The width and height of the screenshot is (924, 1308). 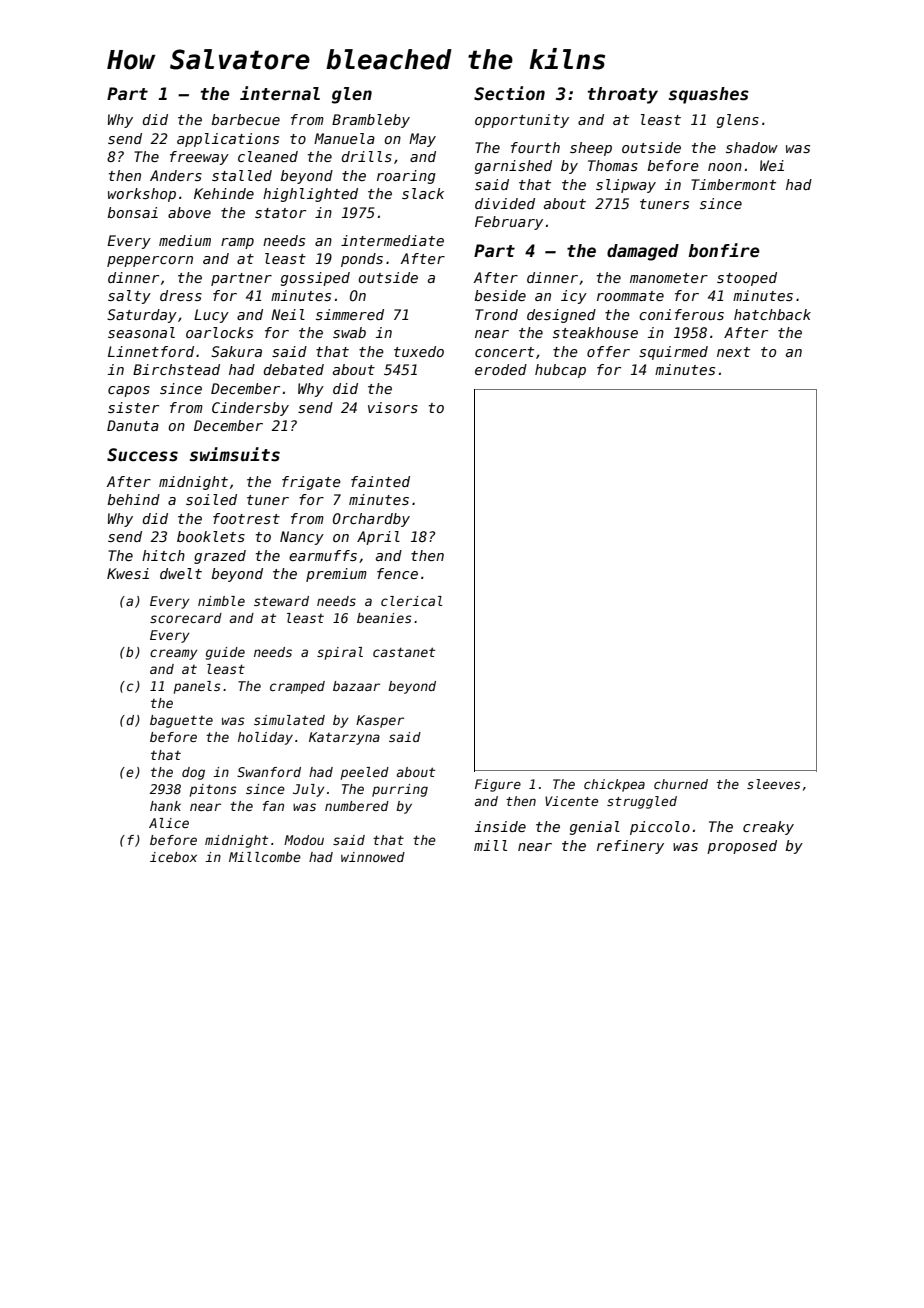 What do you see at coordinates (733, 352) in the screenshot?
I see `next` at bounding box center [733, 352].
